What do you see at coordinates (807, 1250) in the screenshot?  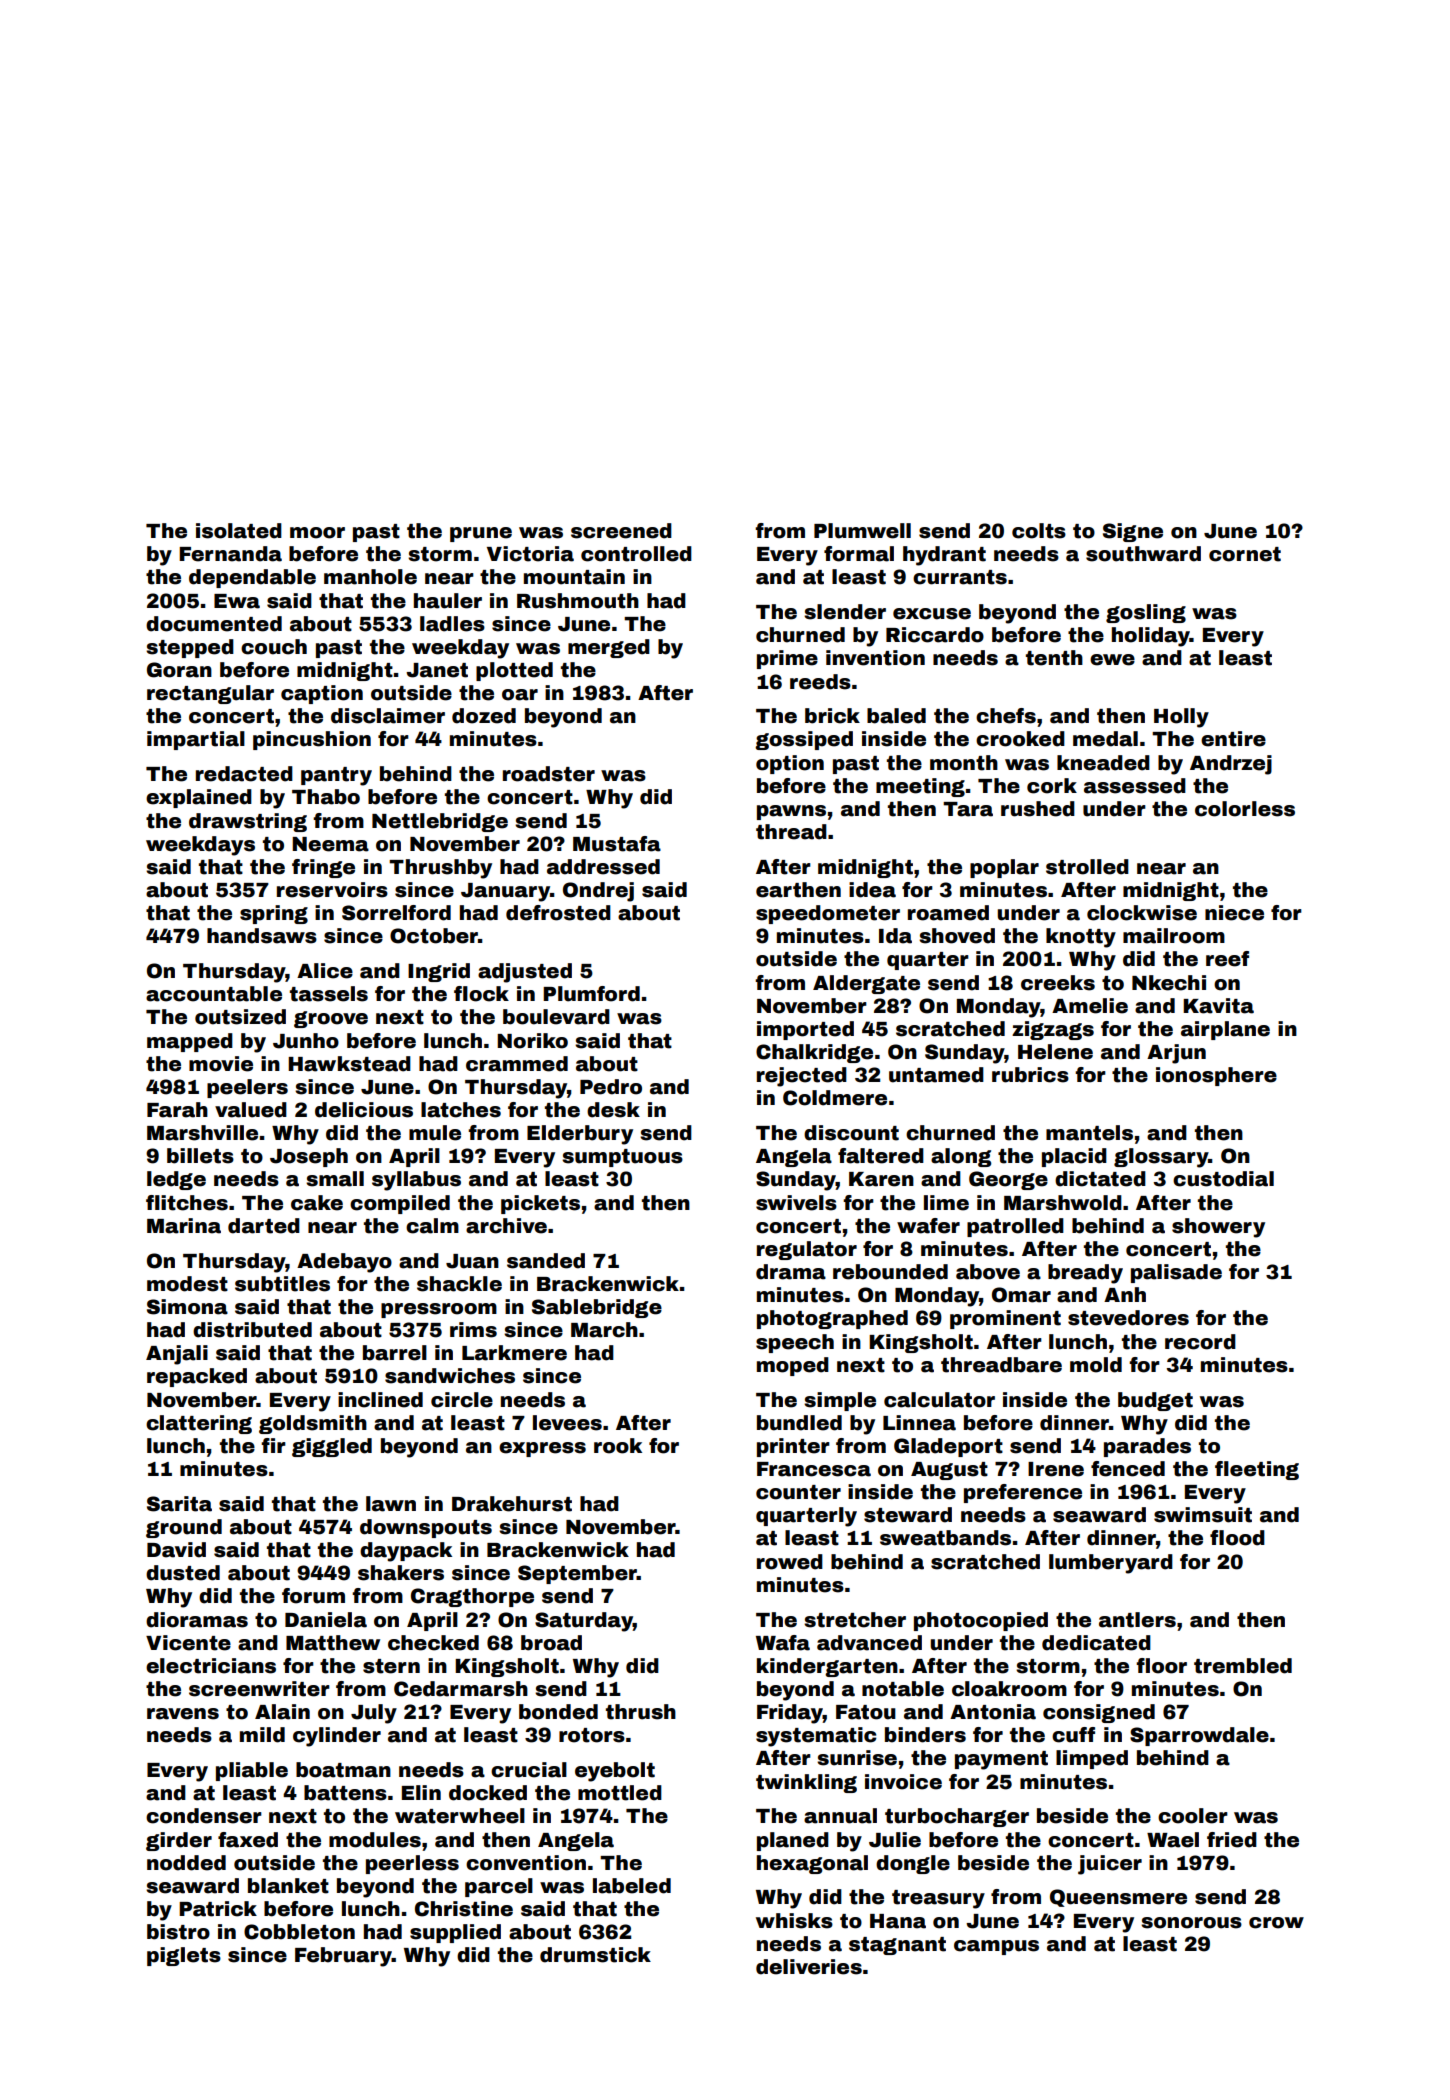 I see `regulator` at bounding box center [807, 1250].
